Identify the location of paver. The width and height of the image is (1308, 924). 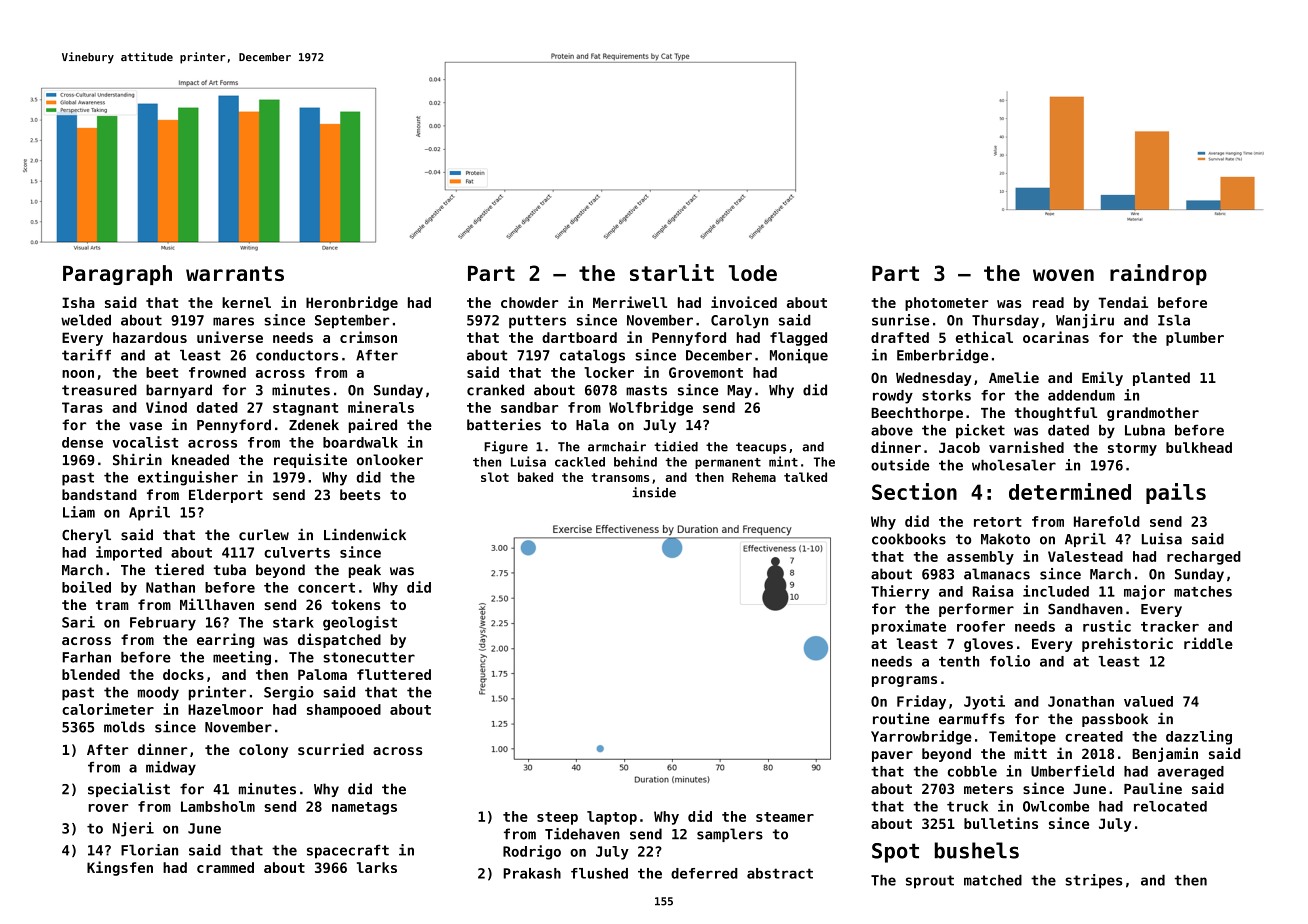
(892, 756).
